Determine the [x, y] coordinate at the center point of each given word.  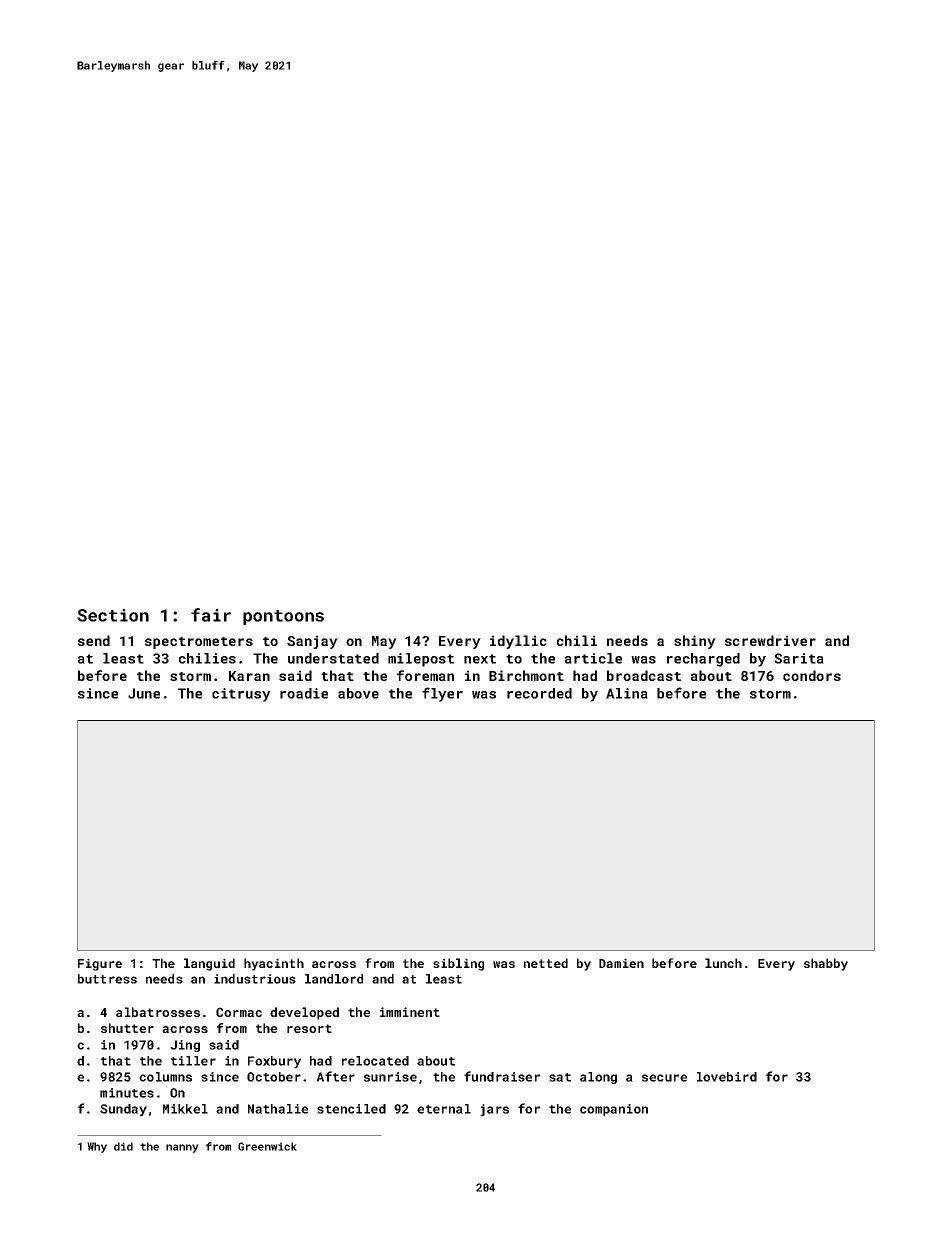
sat [560, 1077]
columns [165, 1077]
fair [211, 615]
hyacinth [274, 964]
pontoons [283, 617]
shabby [826, 964]
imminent [410, 1012]
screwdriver [770, 640]
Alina [627, 693]
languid [209, 964]
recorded [539, 693]
